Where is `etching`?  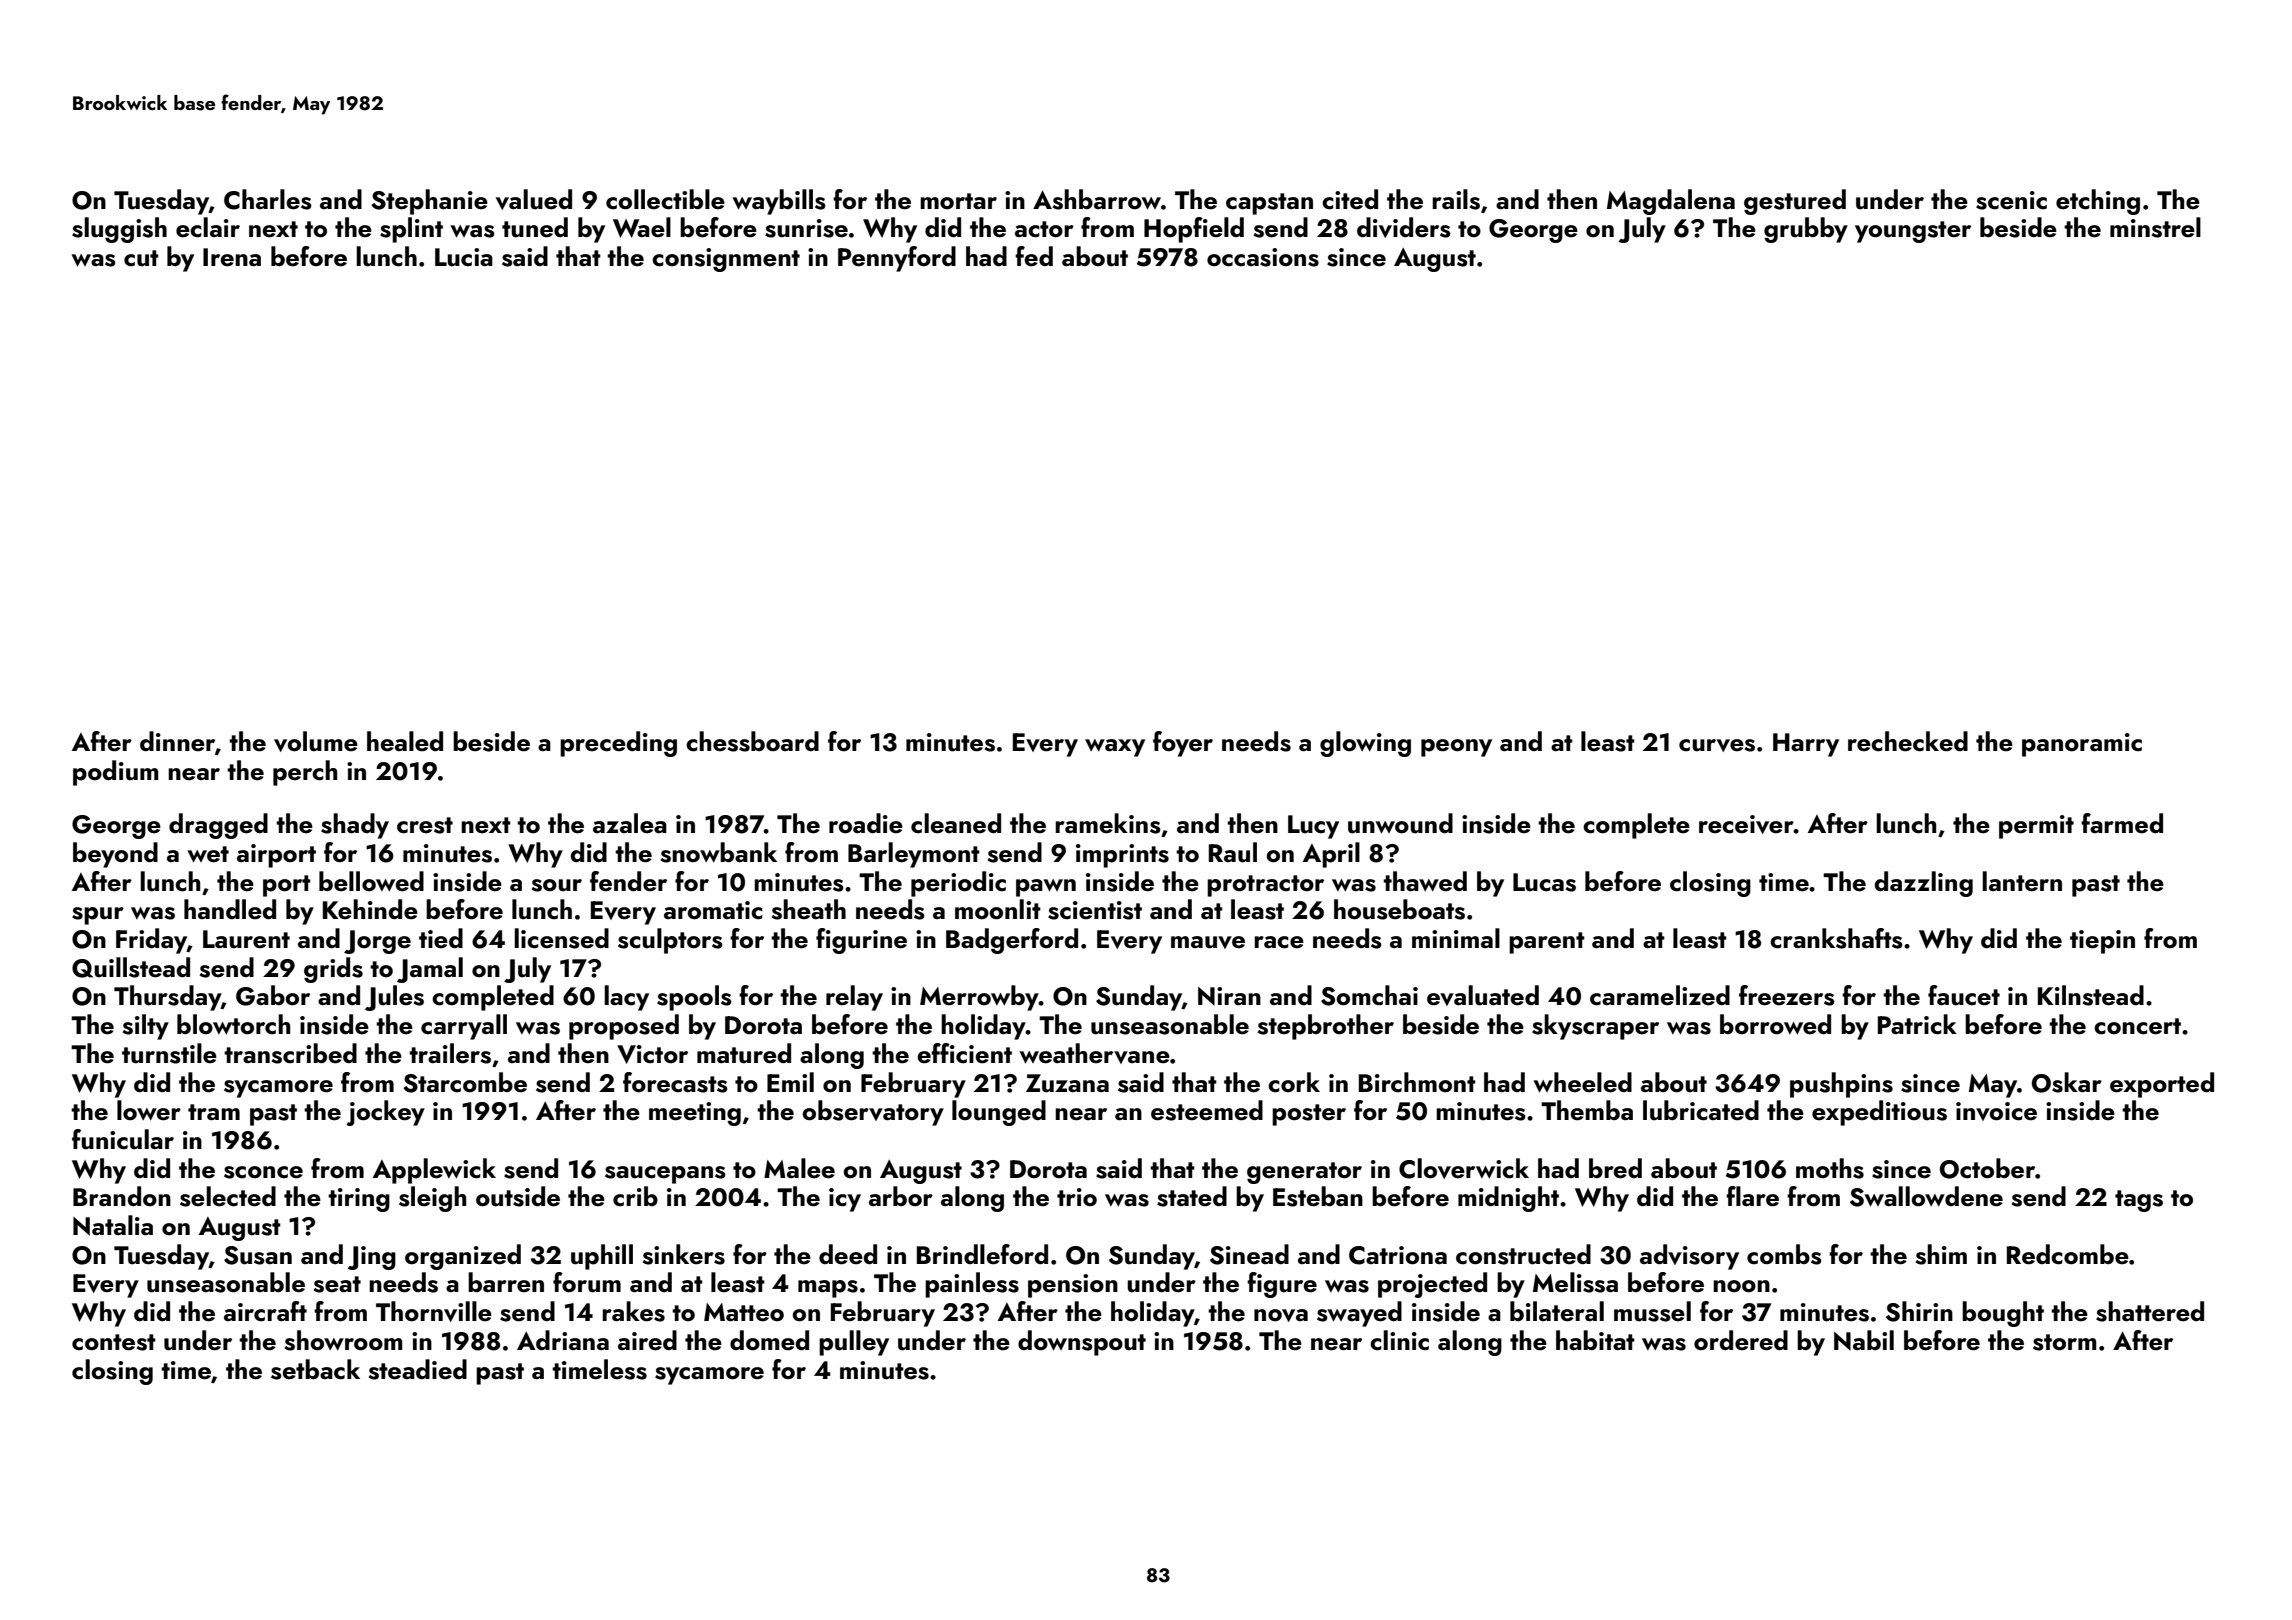
etching is located at coordinates (2098, 202).
